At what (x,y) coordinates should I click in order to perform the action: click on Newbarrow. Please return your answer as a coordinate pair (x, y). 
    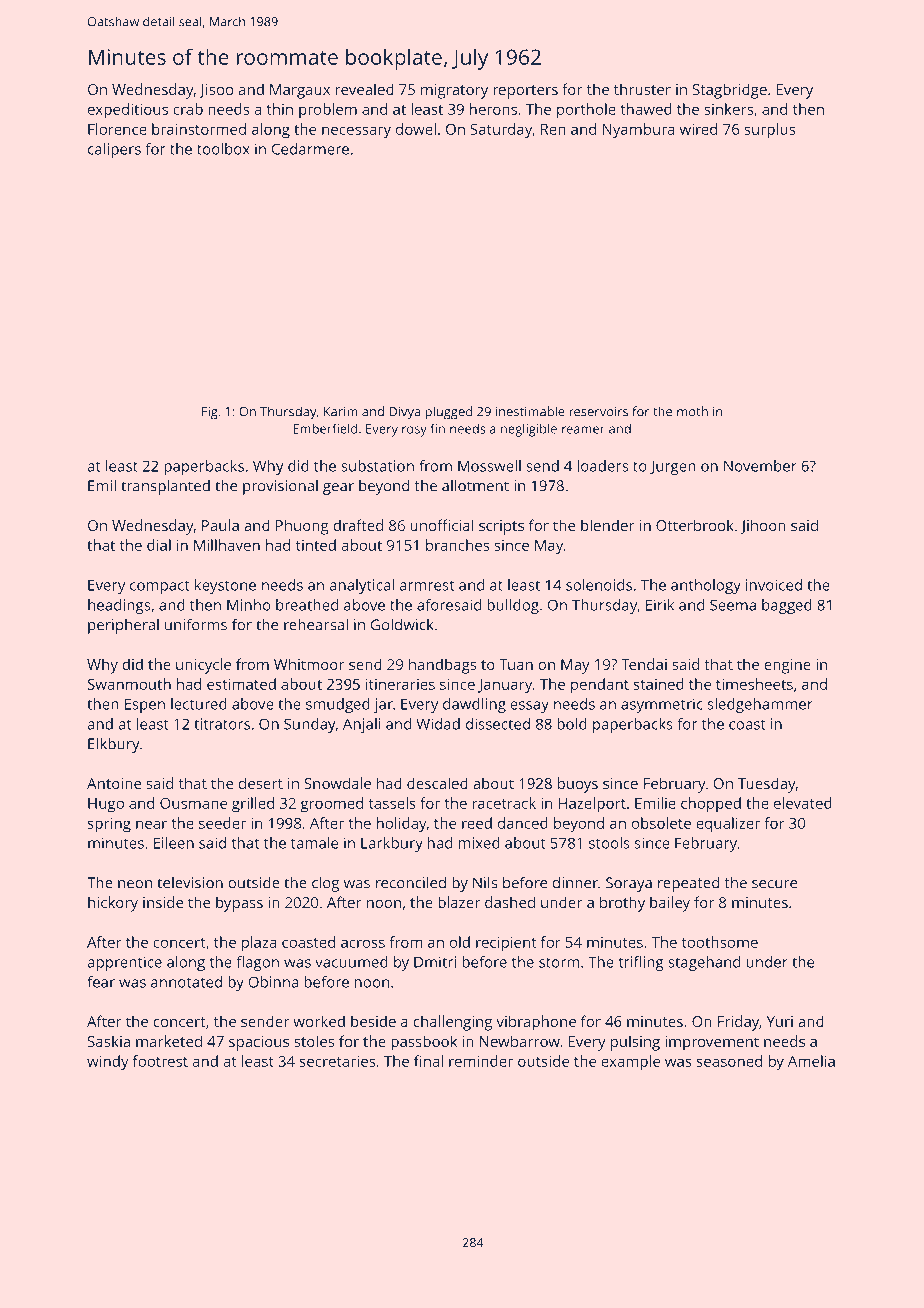
    Looking at the image, I should click on (520, 1041).
